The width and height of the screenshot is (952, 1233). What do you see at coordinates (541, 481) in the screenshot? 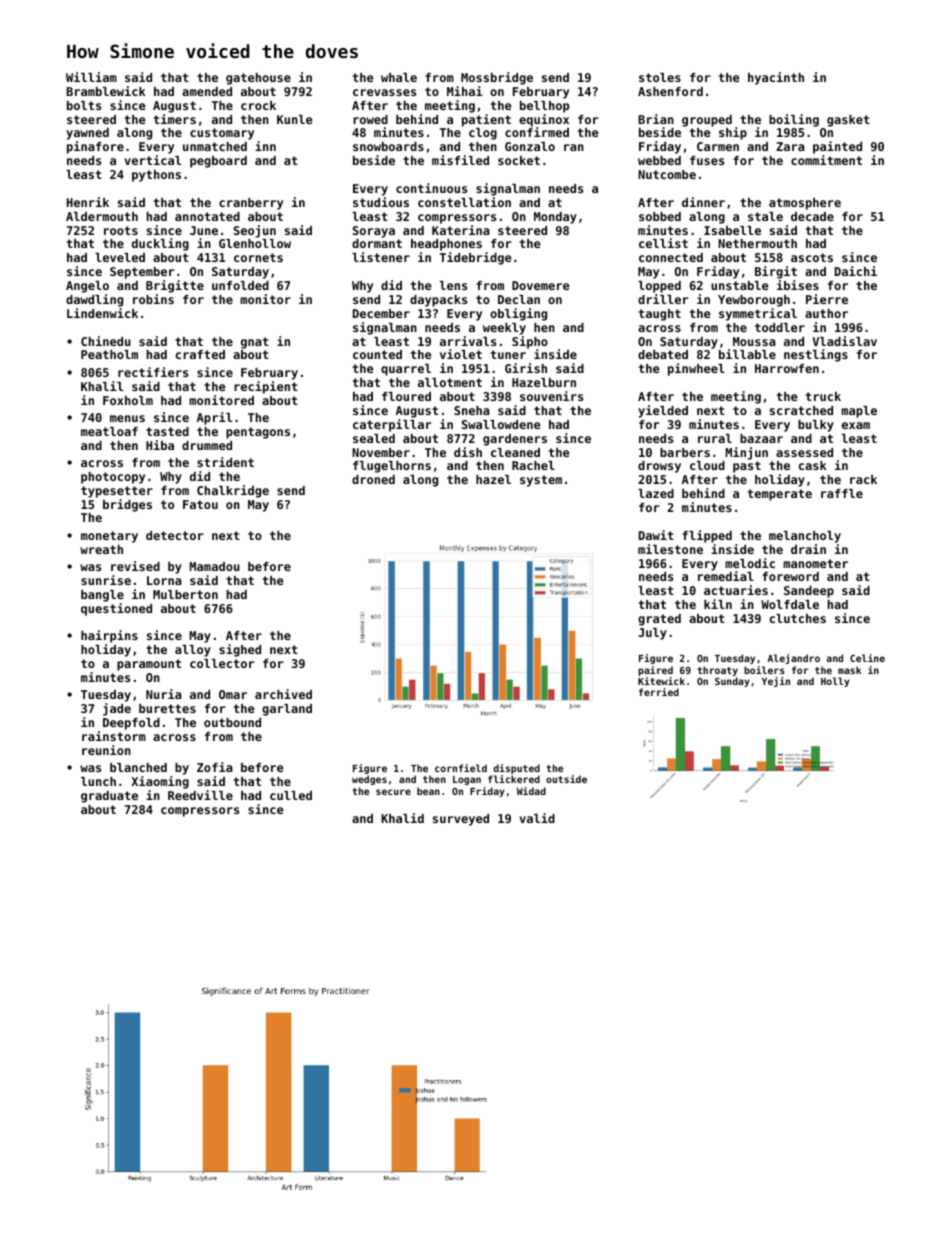
I see `system` at bounding box center [541, 481].
